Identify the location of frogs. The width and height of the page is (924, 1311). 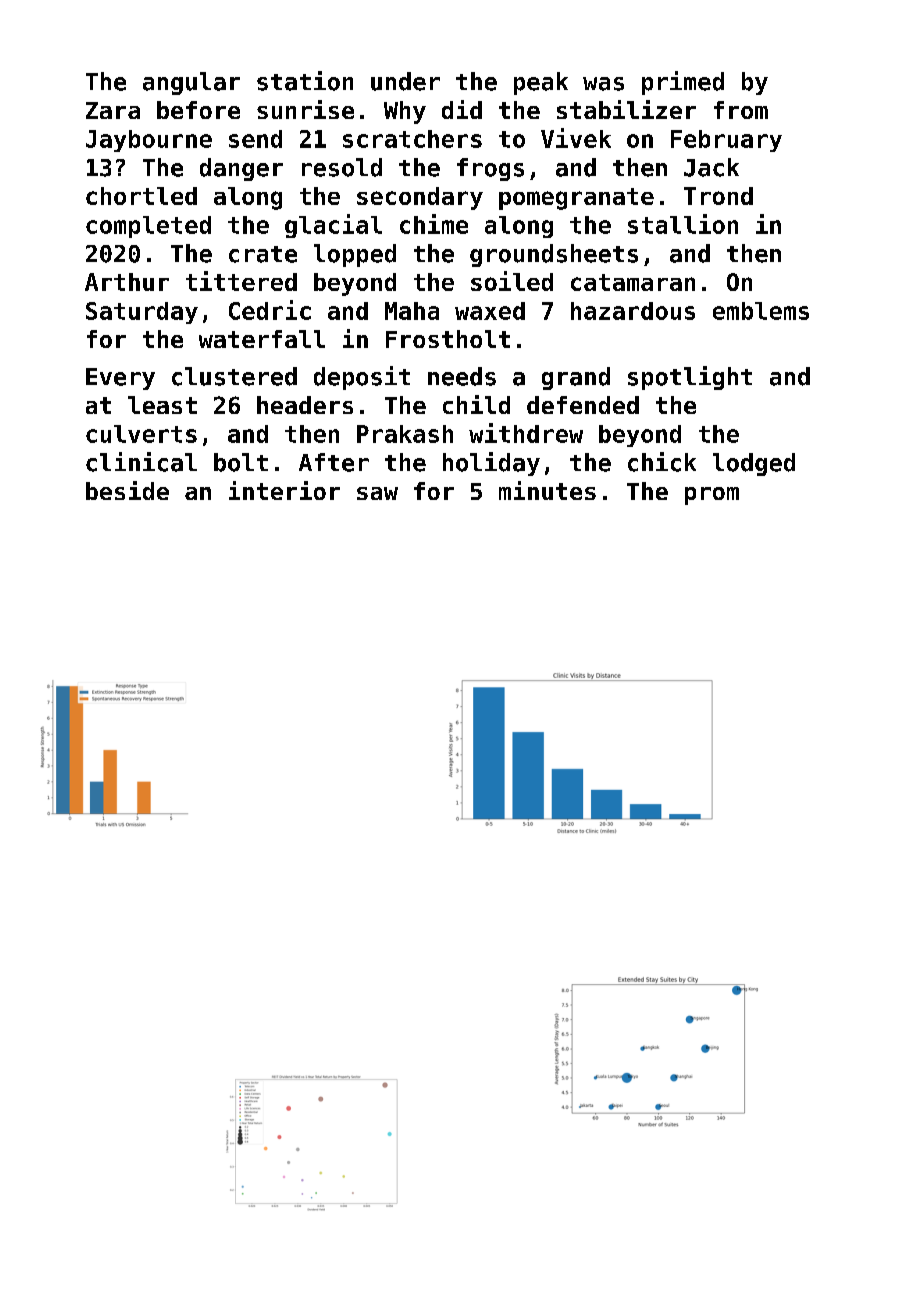
(490, 169).
